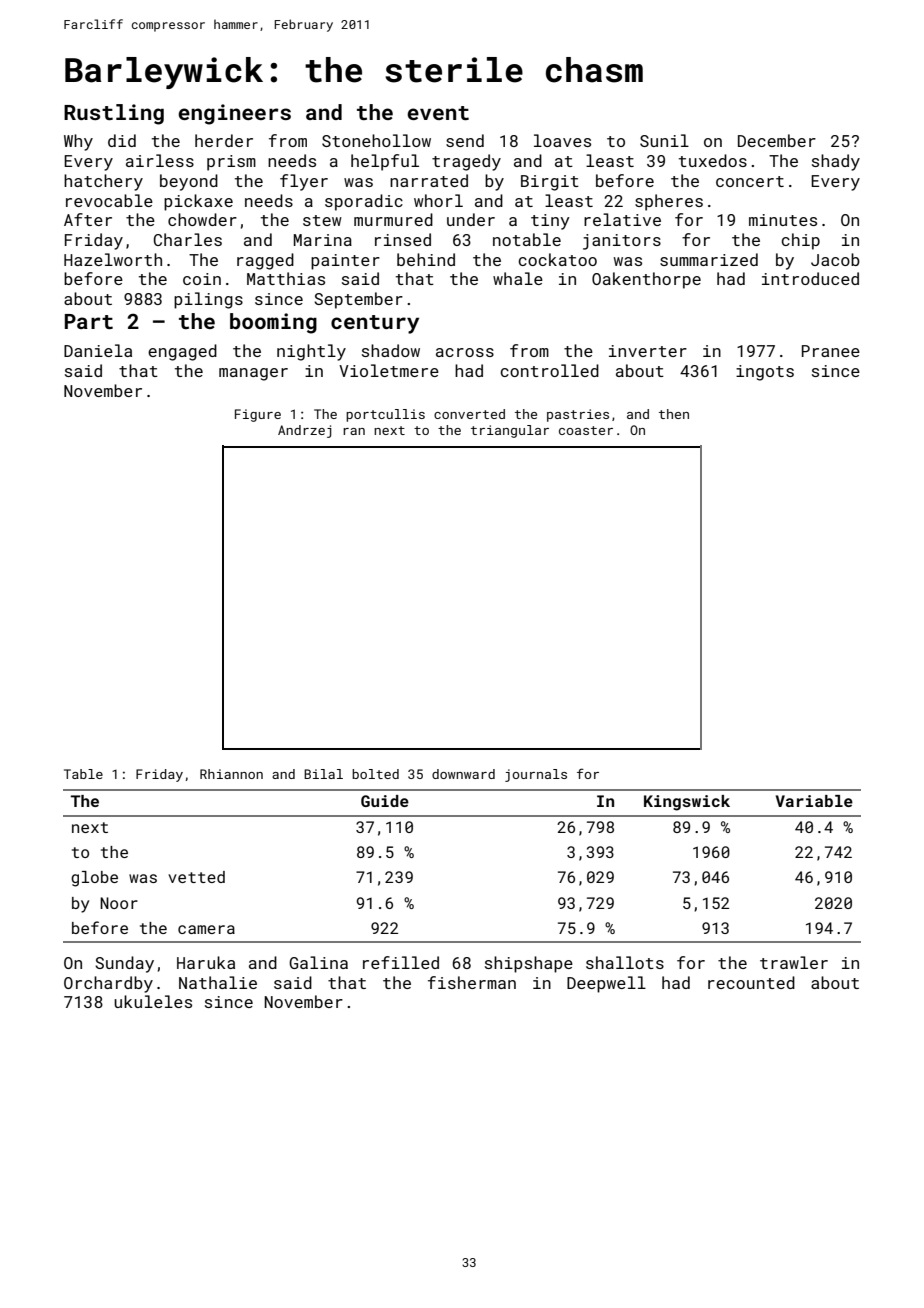 Image resolution: width=924 pixels, height=1308 pixels. I want to click on camera, so click(206, 929).
